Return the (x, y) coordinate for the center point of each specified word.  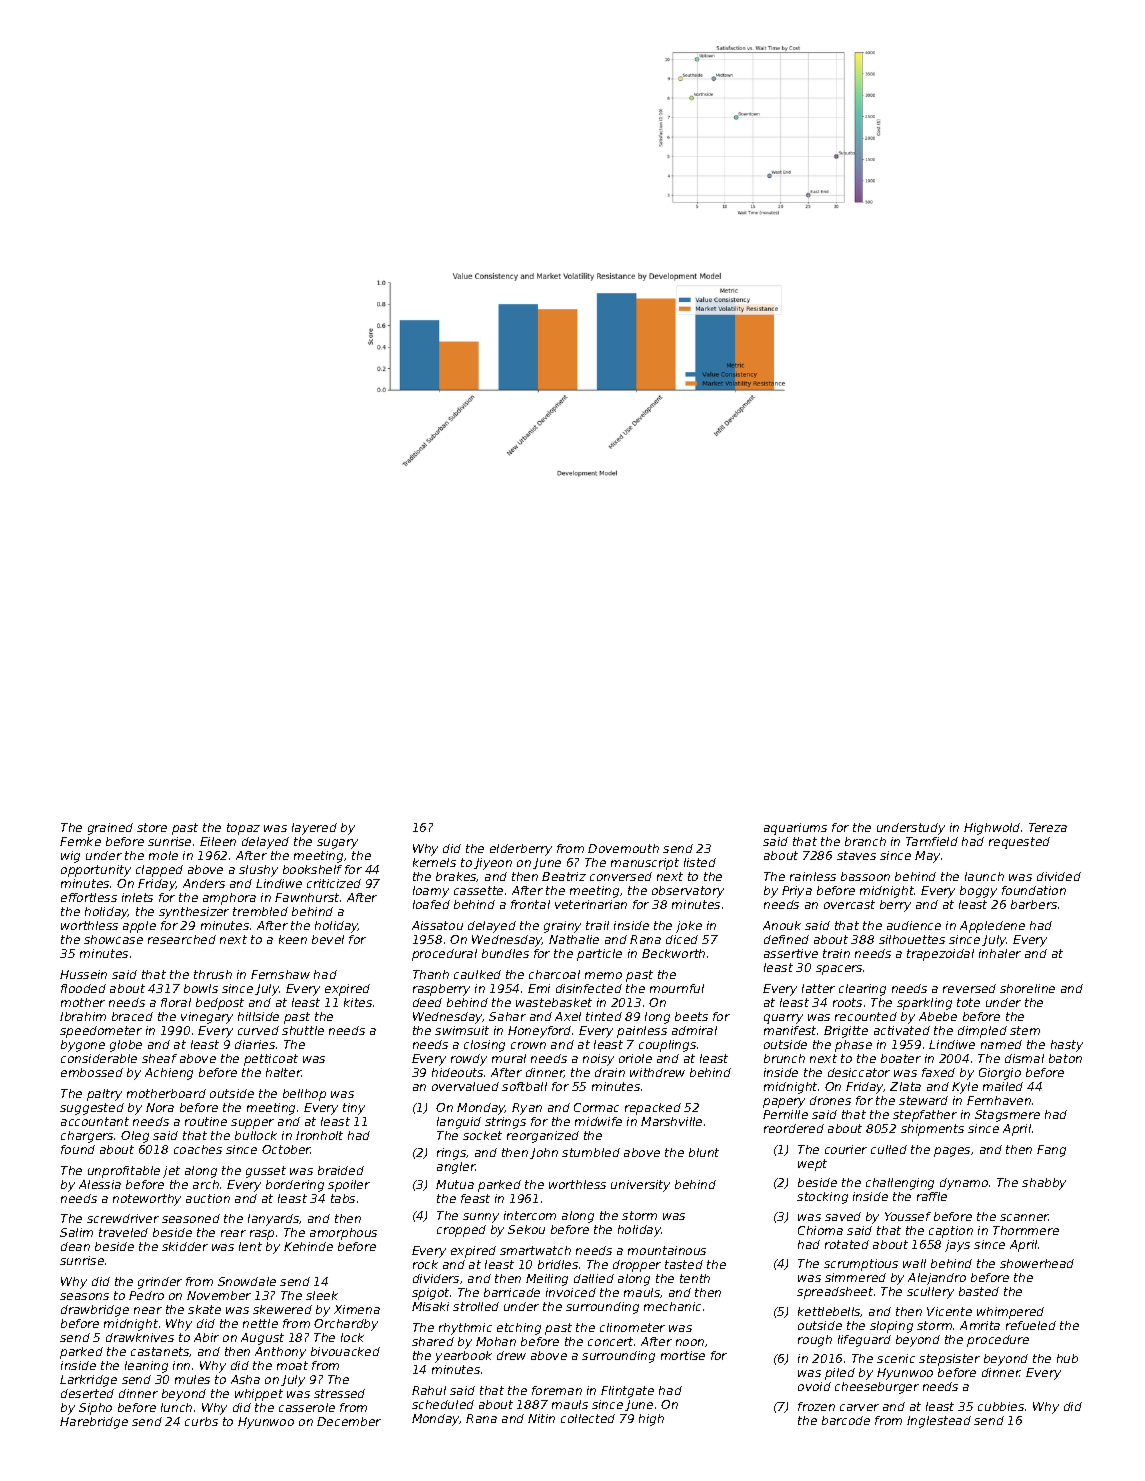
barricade (512, 1292)
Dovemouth (623, 848)
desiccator (859, 1072)
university (640, 1186)
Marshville (671, 1121)
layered (314, 829)
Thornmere (1026, 1230)
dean (75, 1246)
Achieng (169, 1074)
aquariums (795, 829)
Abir (206, 1337)
